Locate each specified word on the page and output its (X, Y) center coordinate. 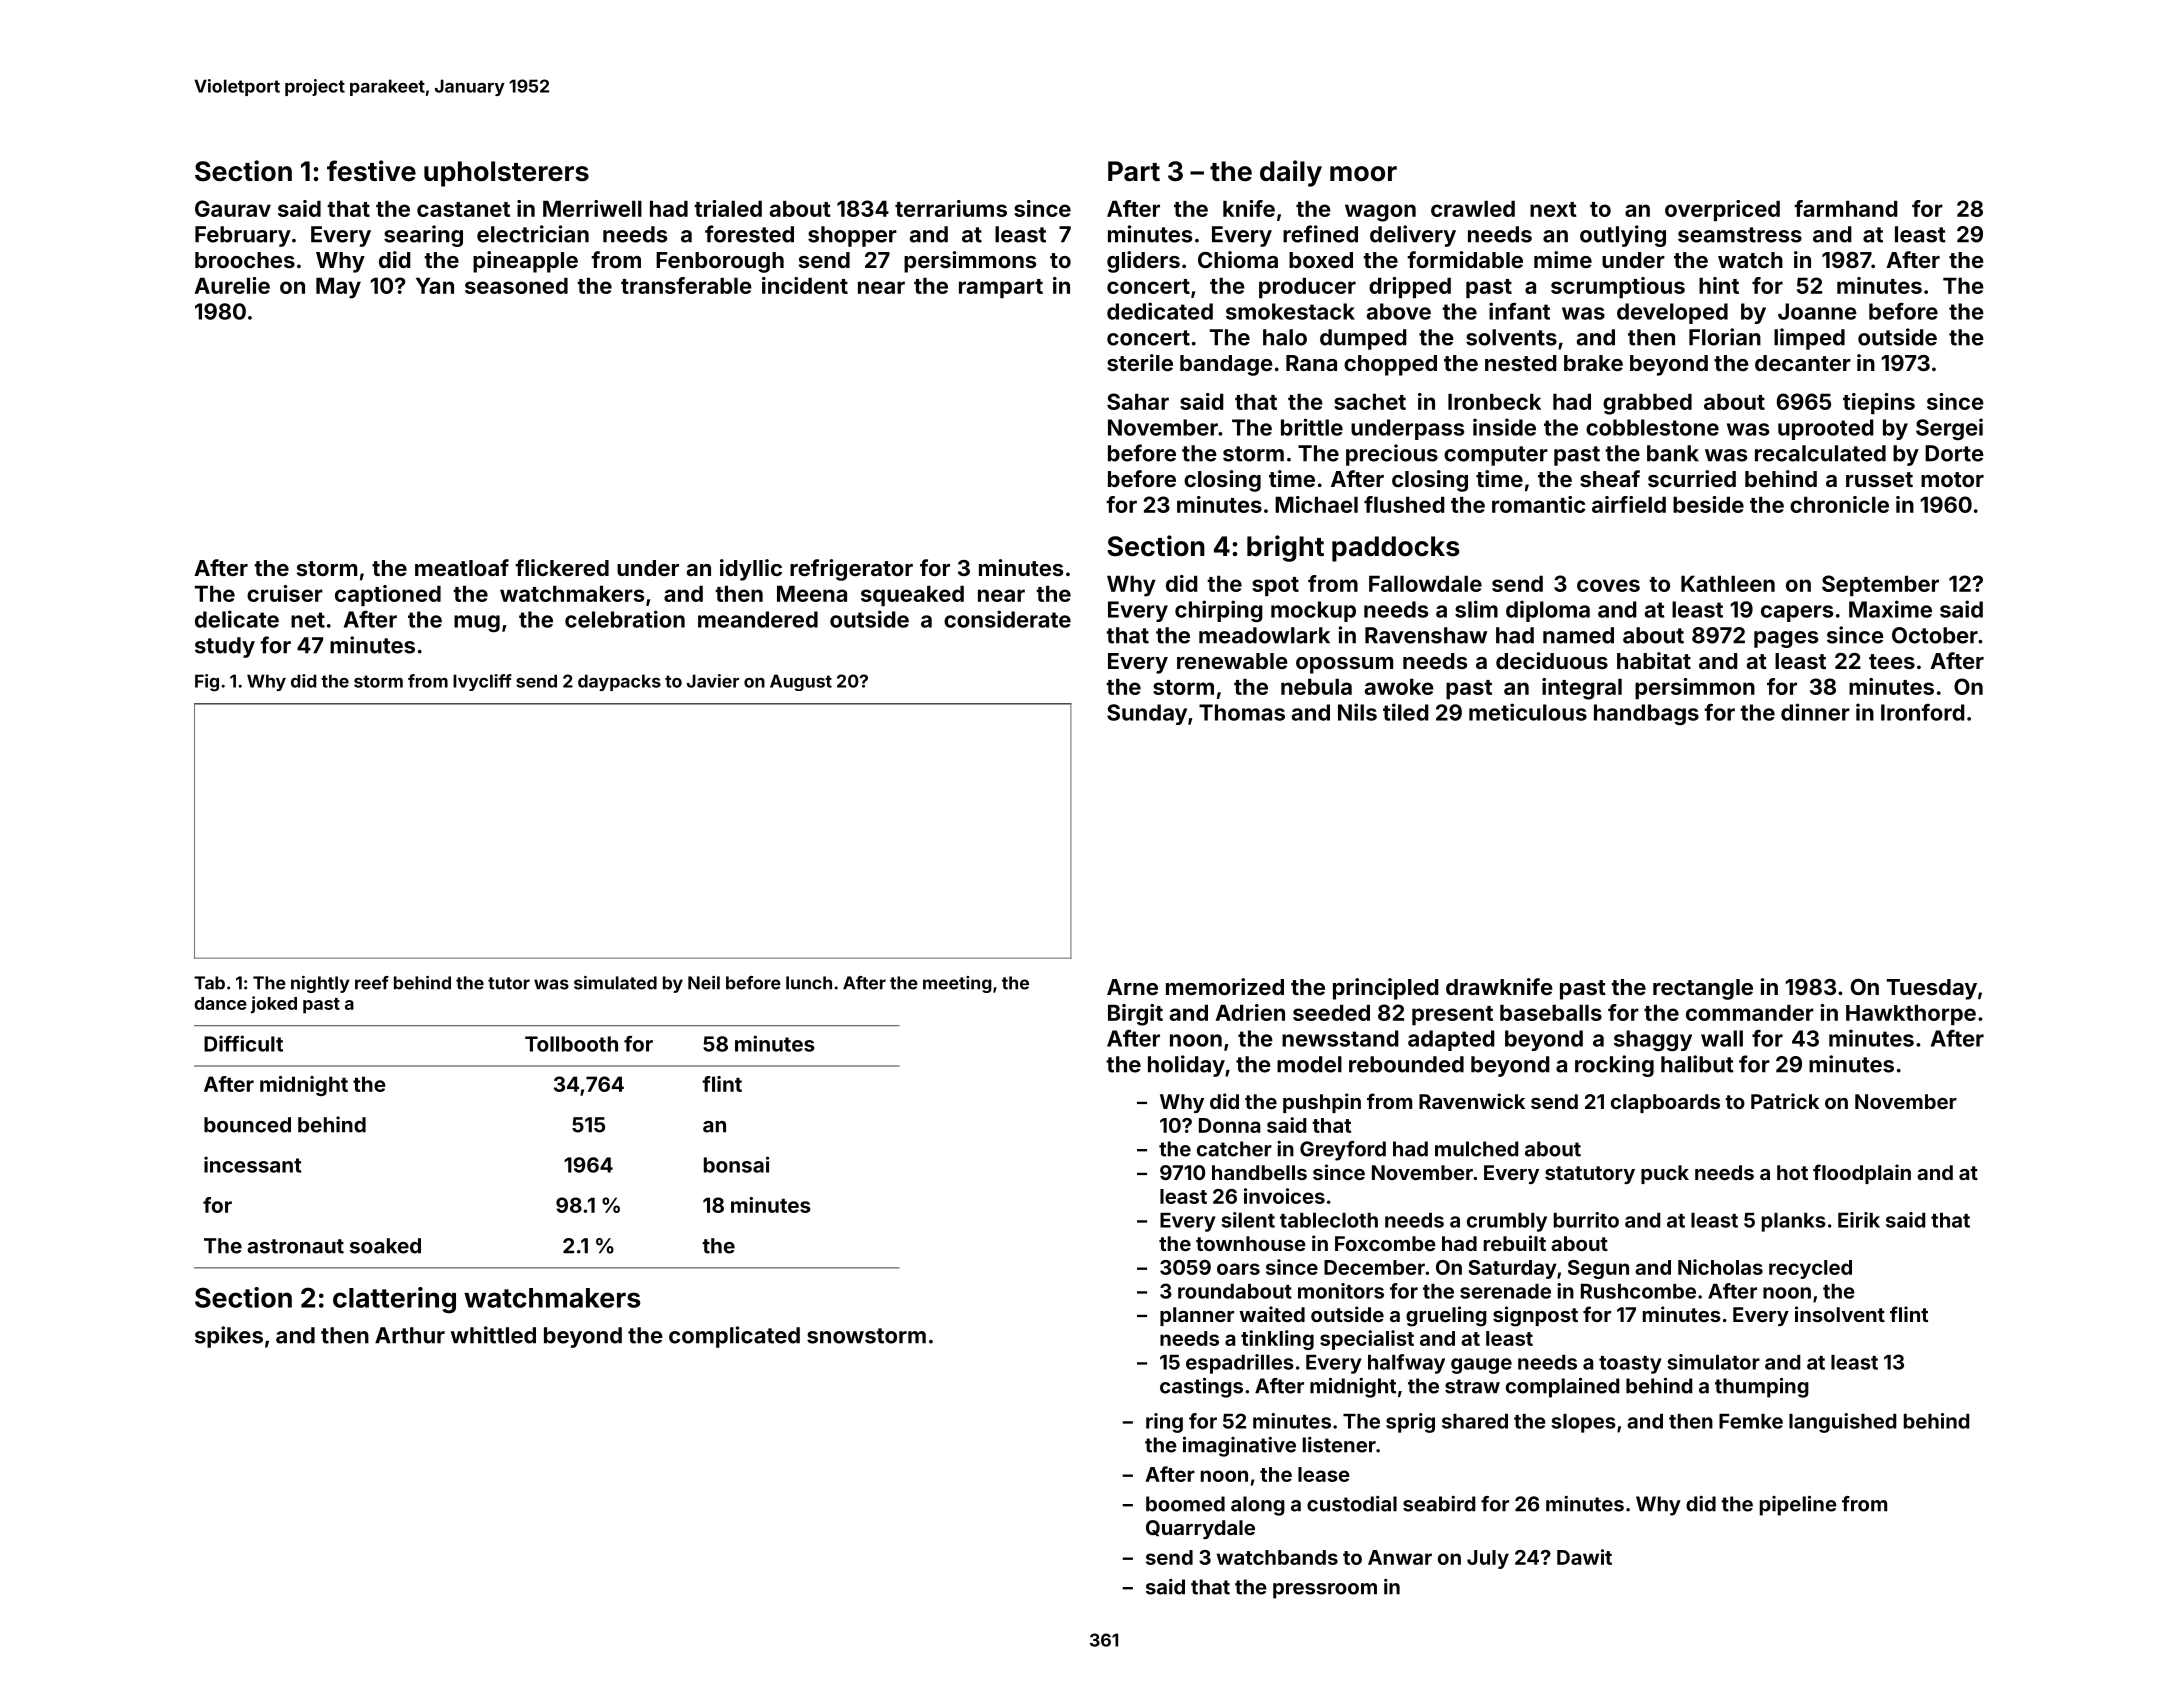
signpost (1535, 1316)
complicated (734, 1337)
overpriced (1722, 210)
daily (1291, 173)
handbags (1646, 714)
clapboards (1665, 1103)
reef (372, 983)
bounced (247, 1125)
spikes (229, 1337)
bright (1285, 548)
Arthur (410, 1335)
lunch (809, 983)
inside (1504, 427)
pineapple (525, 262)
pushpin (1322, 1103)
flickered (562, 567)
